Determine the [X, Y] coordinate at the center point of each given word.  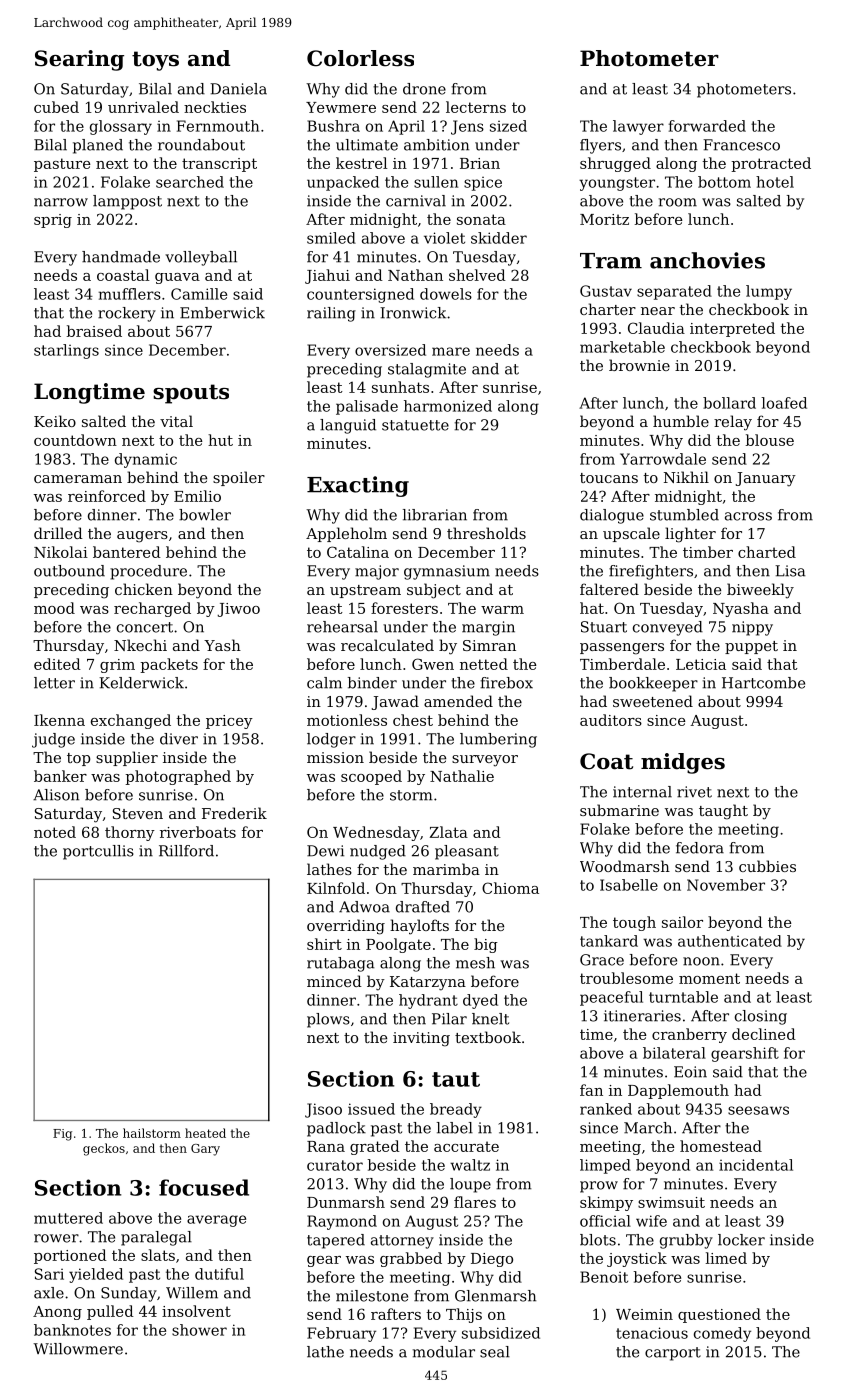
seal [495, 1352]
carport [673, 1354]
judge [53, 740]
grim [117, 666]
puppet [751, 647]
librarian [435, 515]
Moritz [604, 219]
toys [155, 61]
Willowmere [78, 1349]
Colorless [360, 58]
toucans [609, 478]
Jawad [395, 702]
